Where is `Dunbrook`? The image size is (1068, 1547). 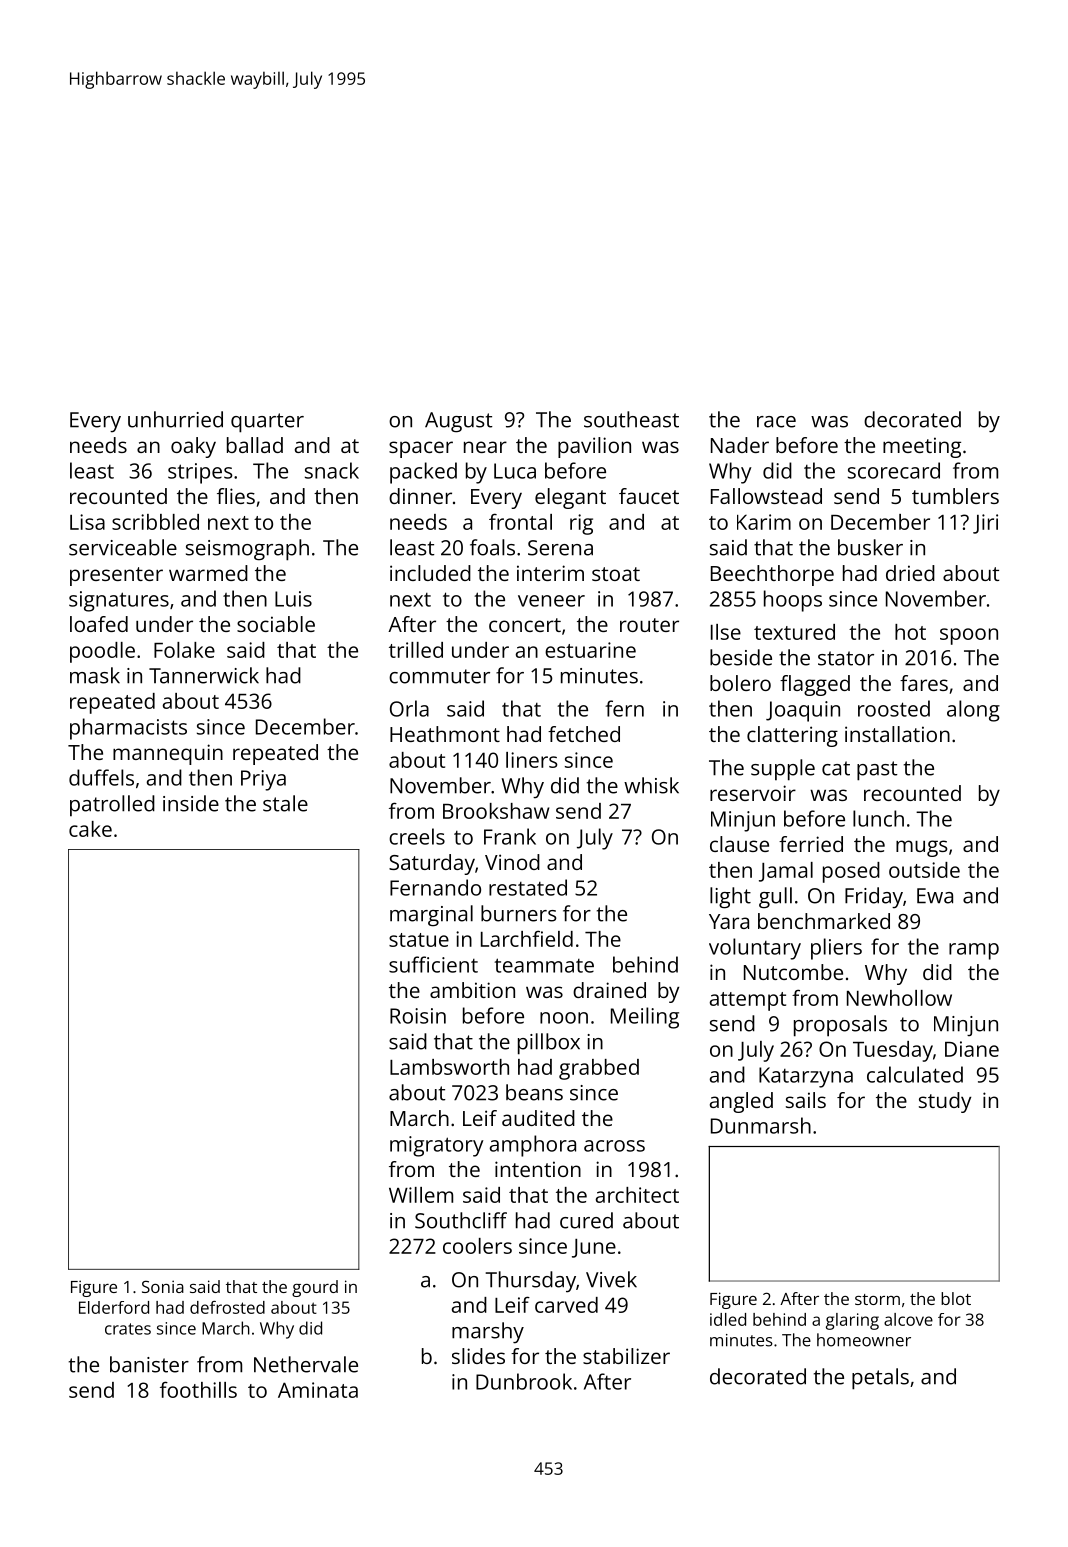
Dunbrook is located at coordinates (524, 1381).
